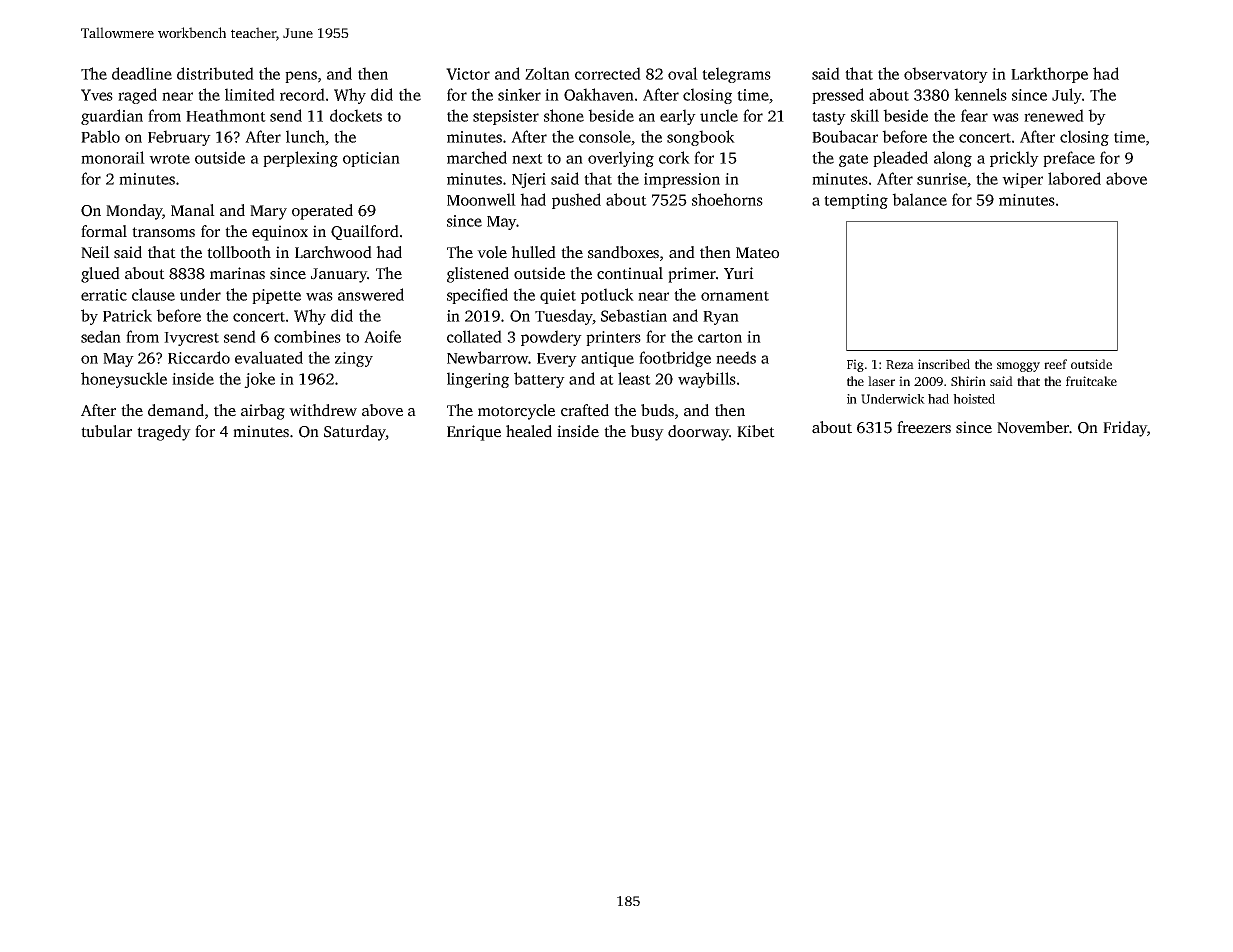 The height and width of the screenshot is (952, 1233). Describe the element at coordinates (727, 199) in the screenshot. I see `shoehorns` at that location.
